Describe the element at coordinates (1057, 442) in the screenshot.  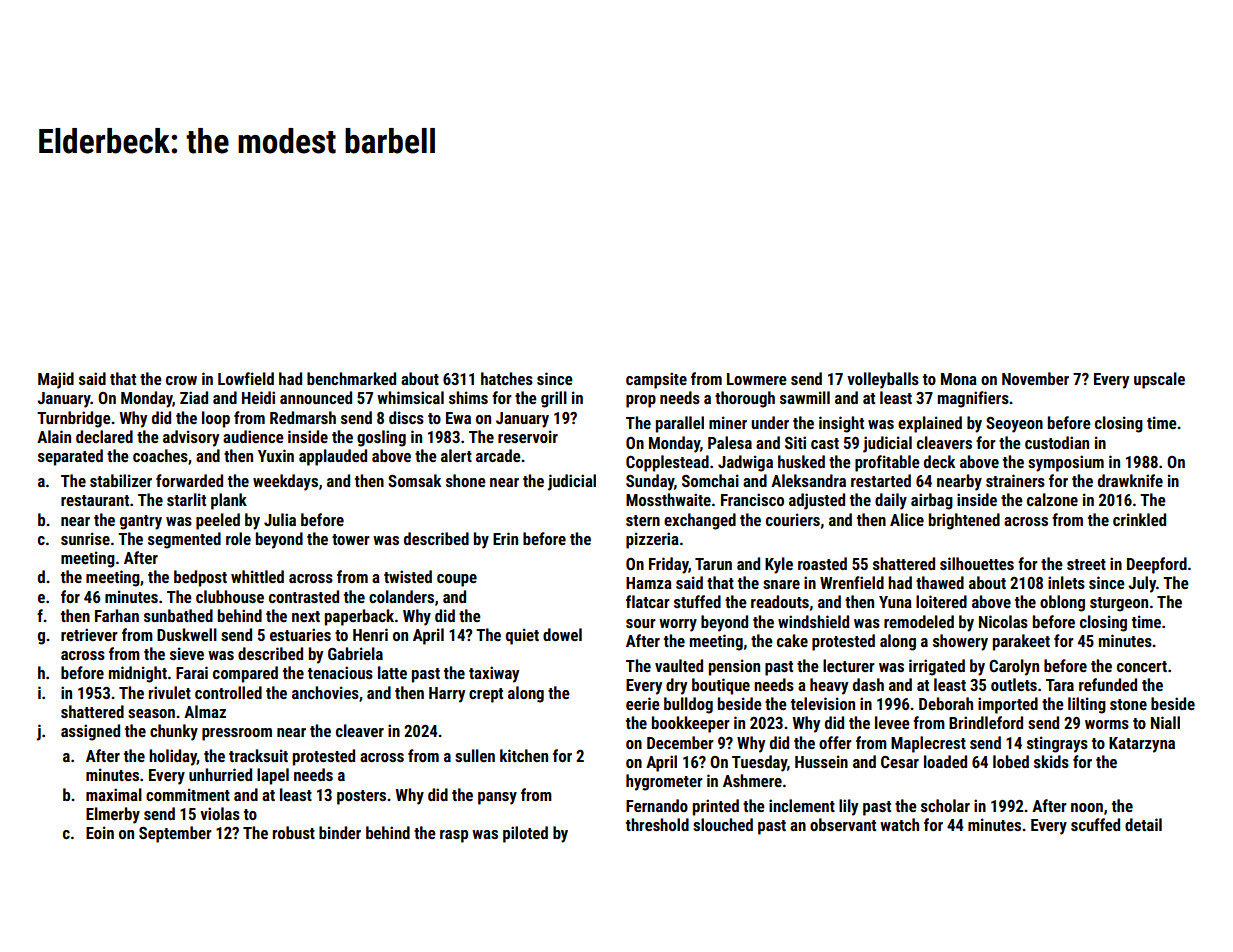
I see `custodian` at that location.
